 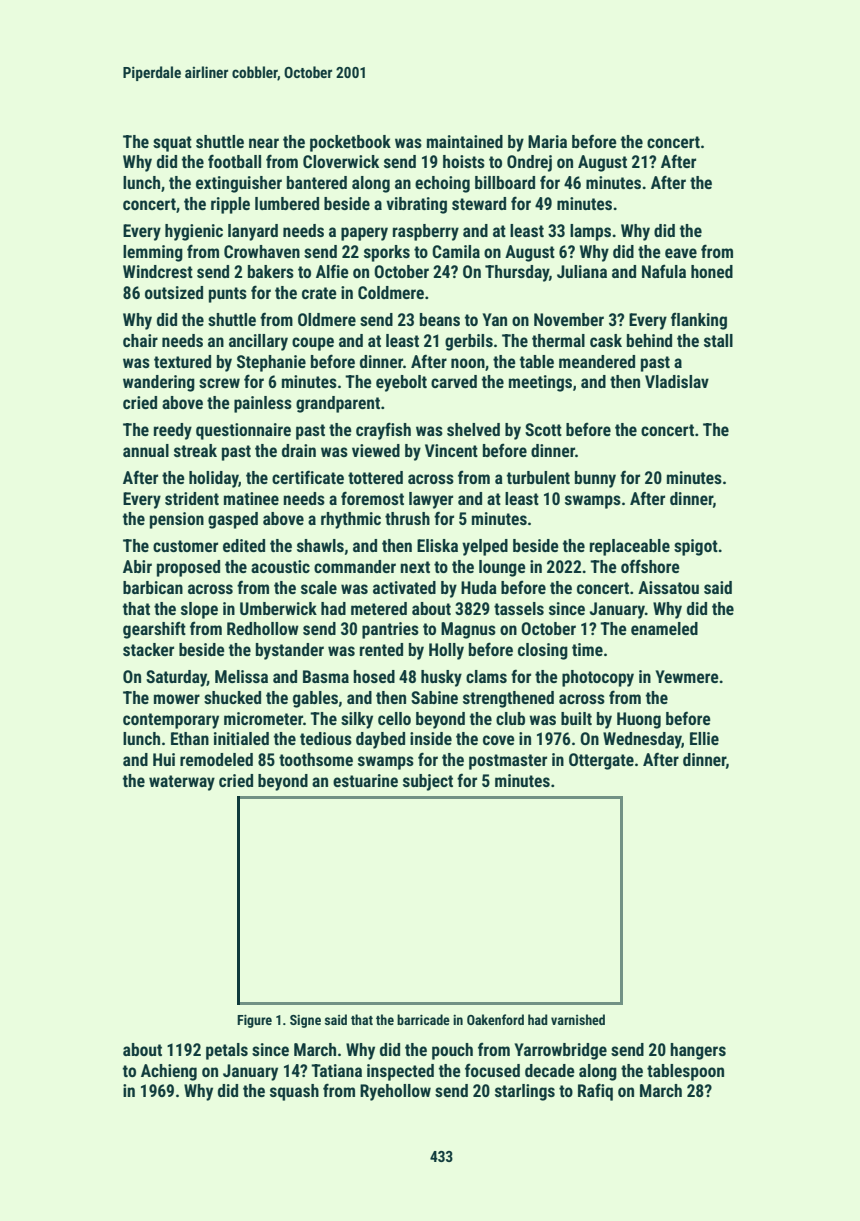 I want to click on Camila, so click(x=456, y=251).
